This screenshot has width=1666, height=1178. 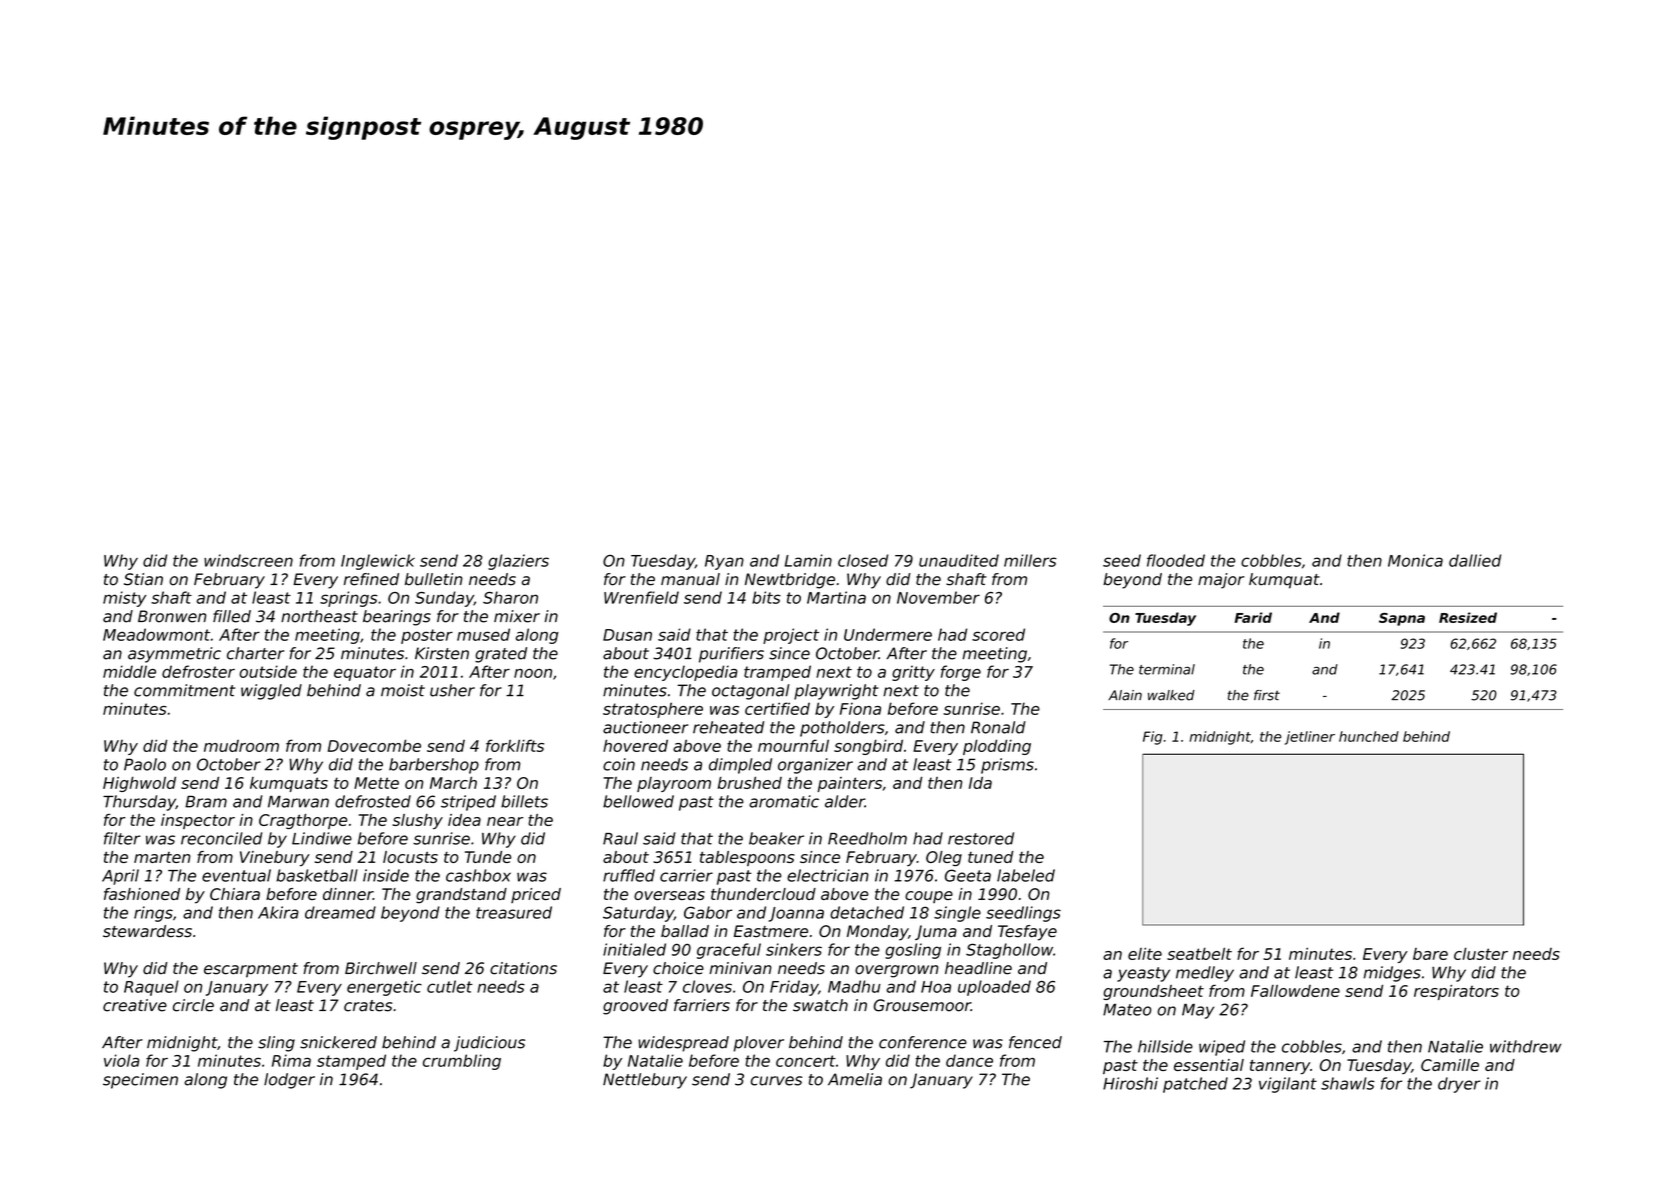 What do you see at coordinates (863, 560) in the screenshot?
I see `closed` at bounding box center [863, 560].
